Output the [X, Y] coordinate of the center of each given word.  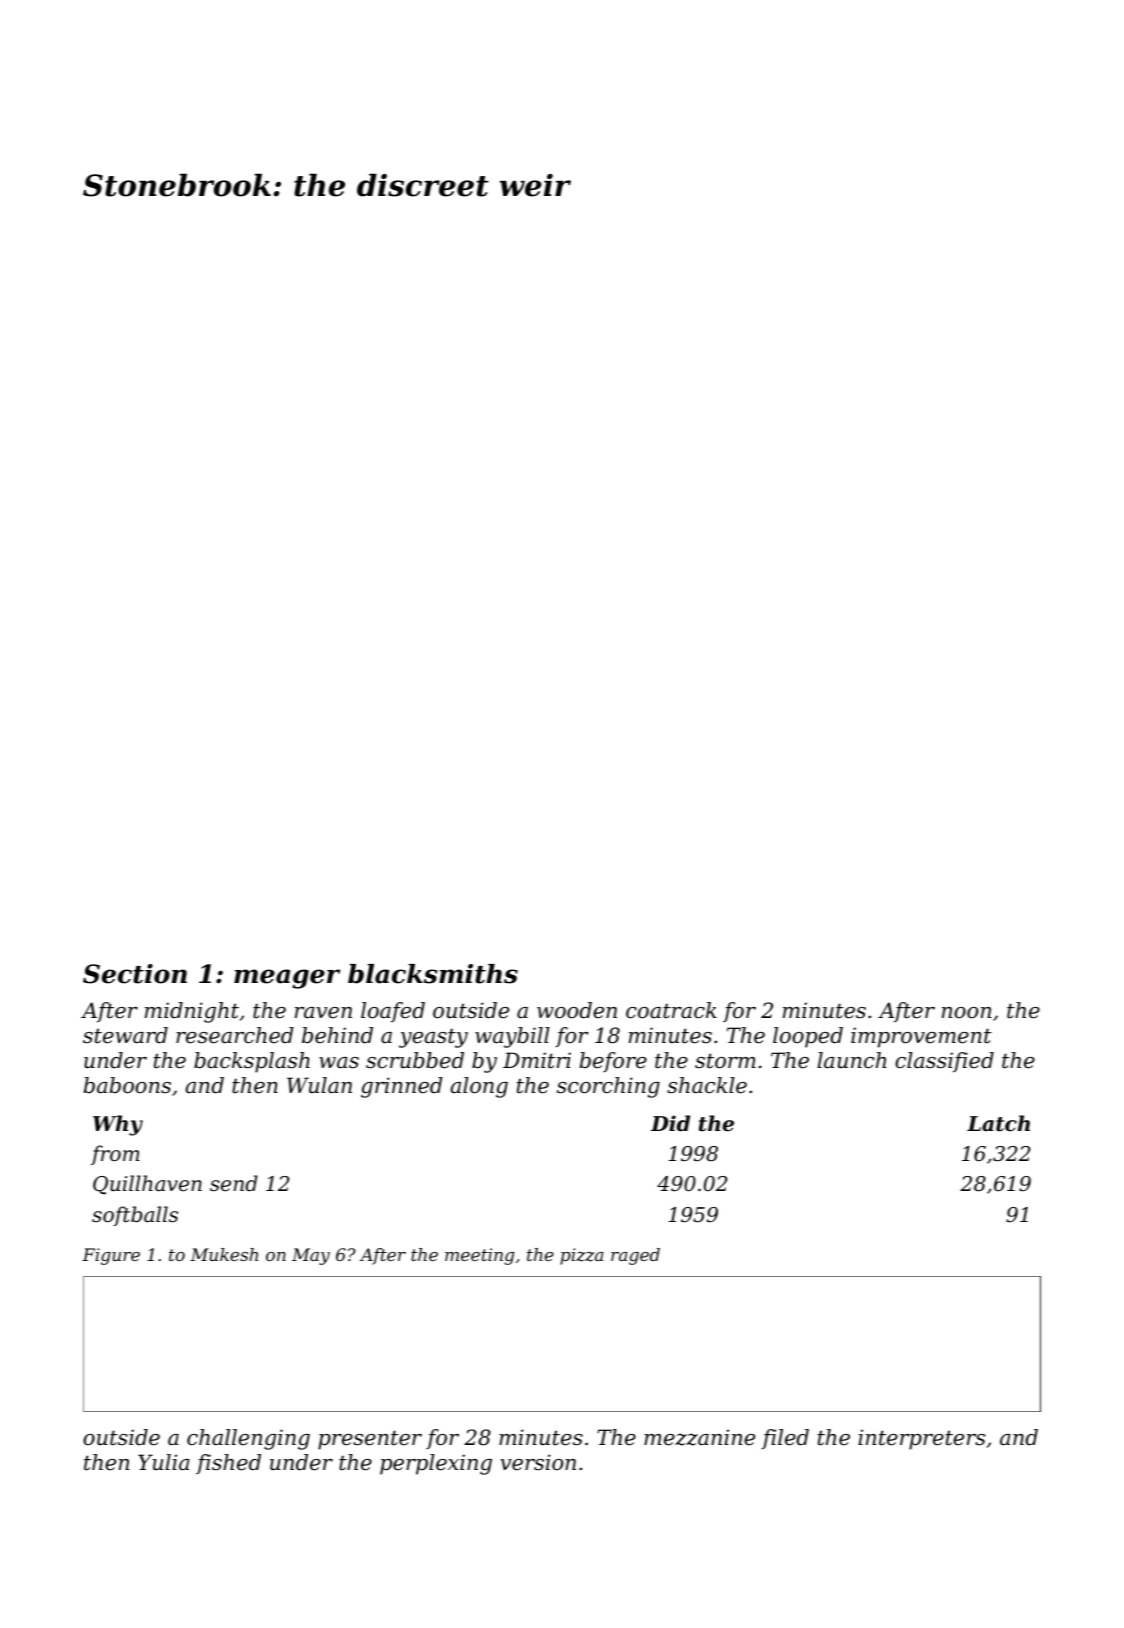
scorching [608, 1087]
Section [135, 974]
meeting [479, 1256]
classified [944, 1062]
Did [670, 1123]
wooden [577, 1010]
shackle [707, 1085]
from [115, 1155]
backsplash [252, 1062]
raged [635, 1256]
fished [228, 1464]
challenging [248, 1439]
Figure [111, 1256]
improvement [921, 1037]
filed [785, 1439]
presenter [370, 1440]
